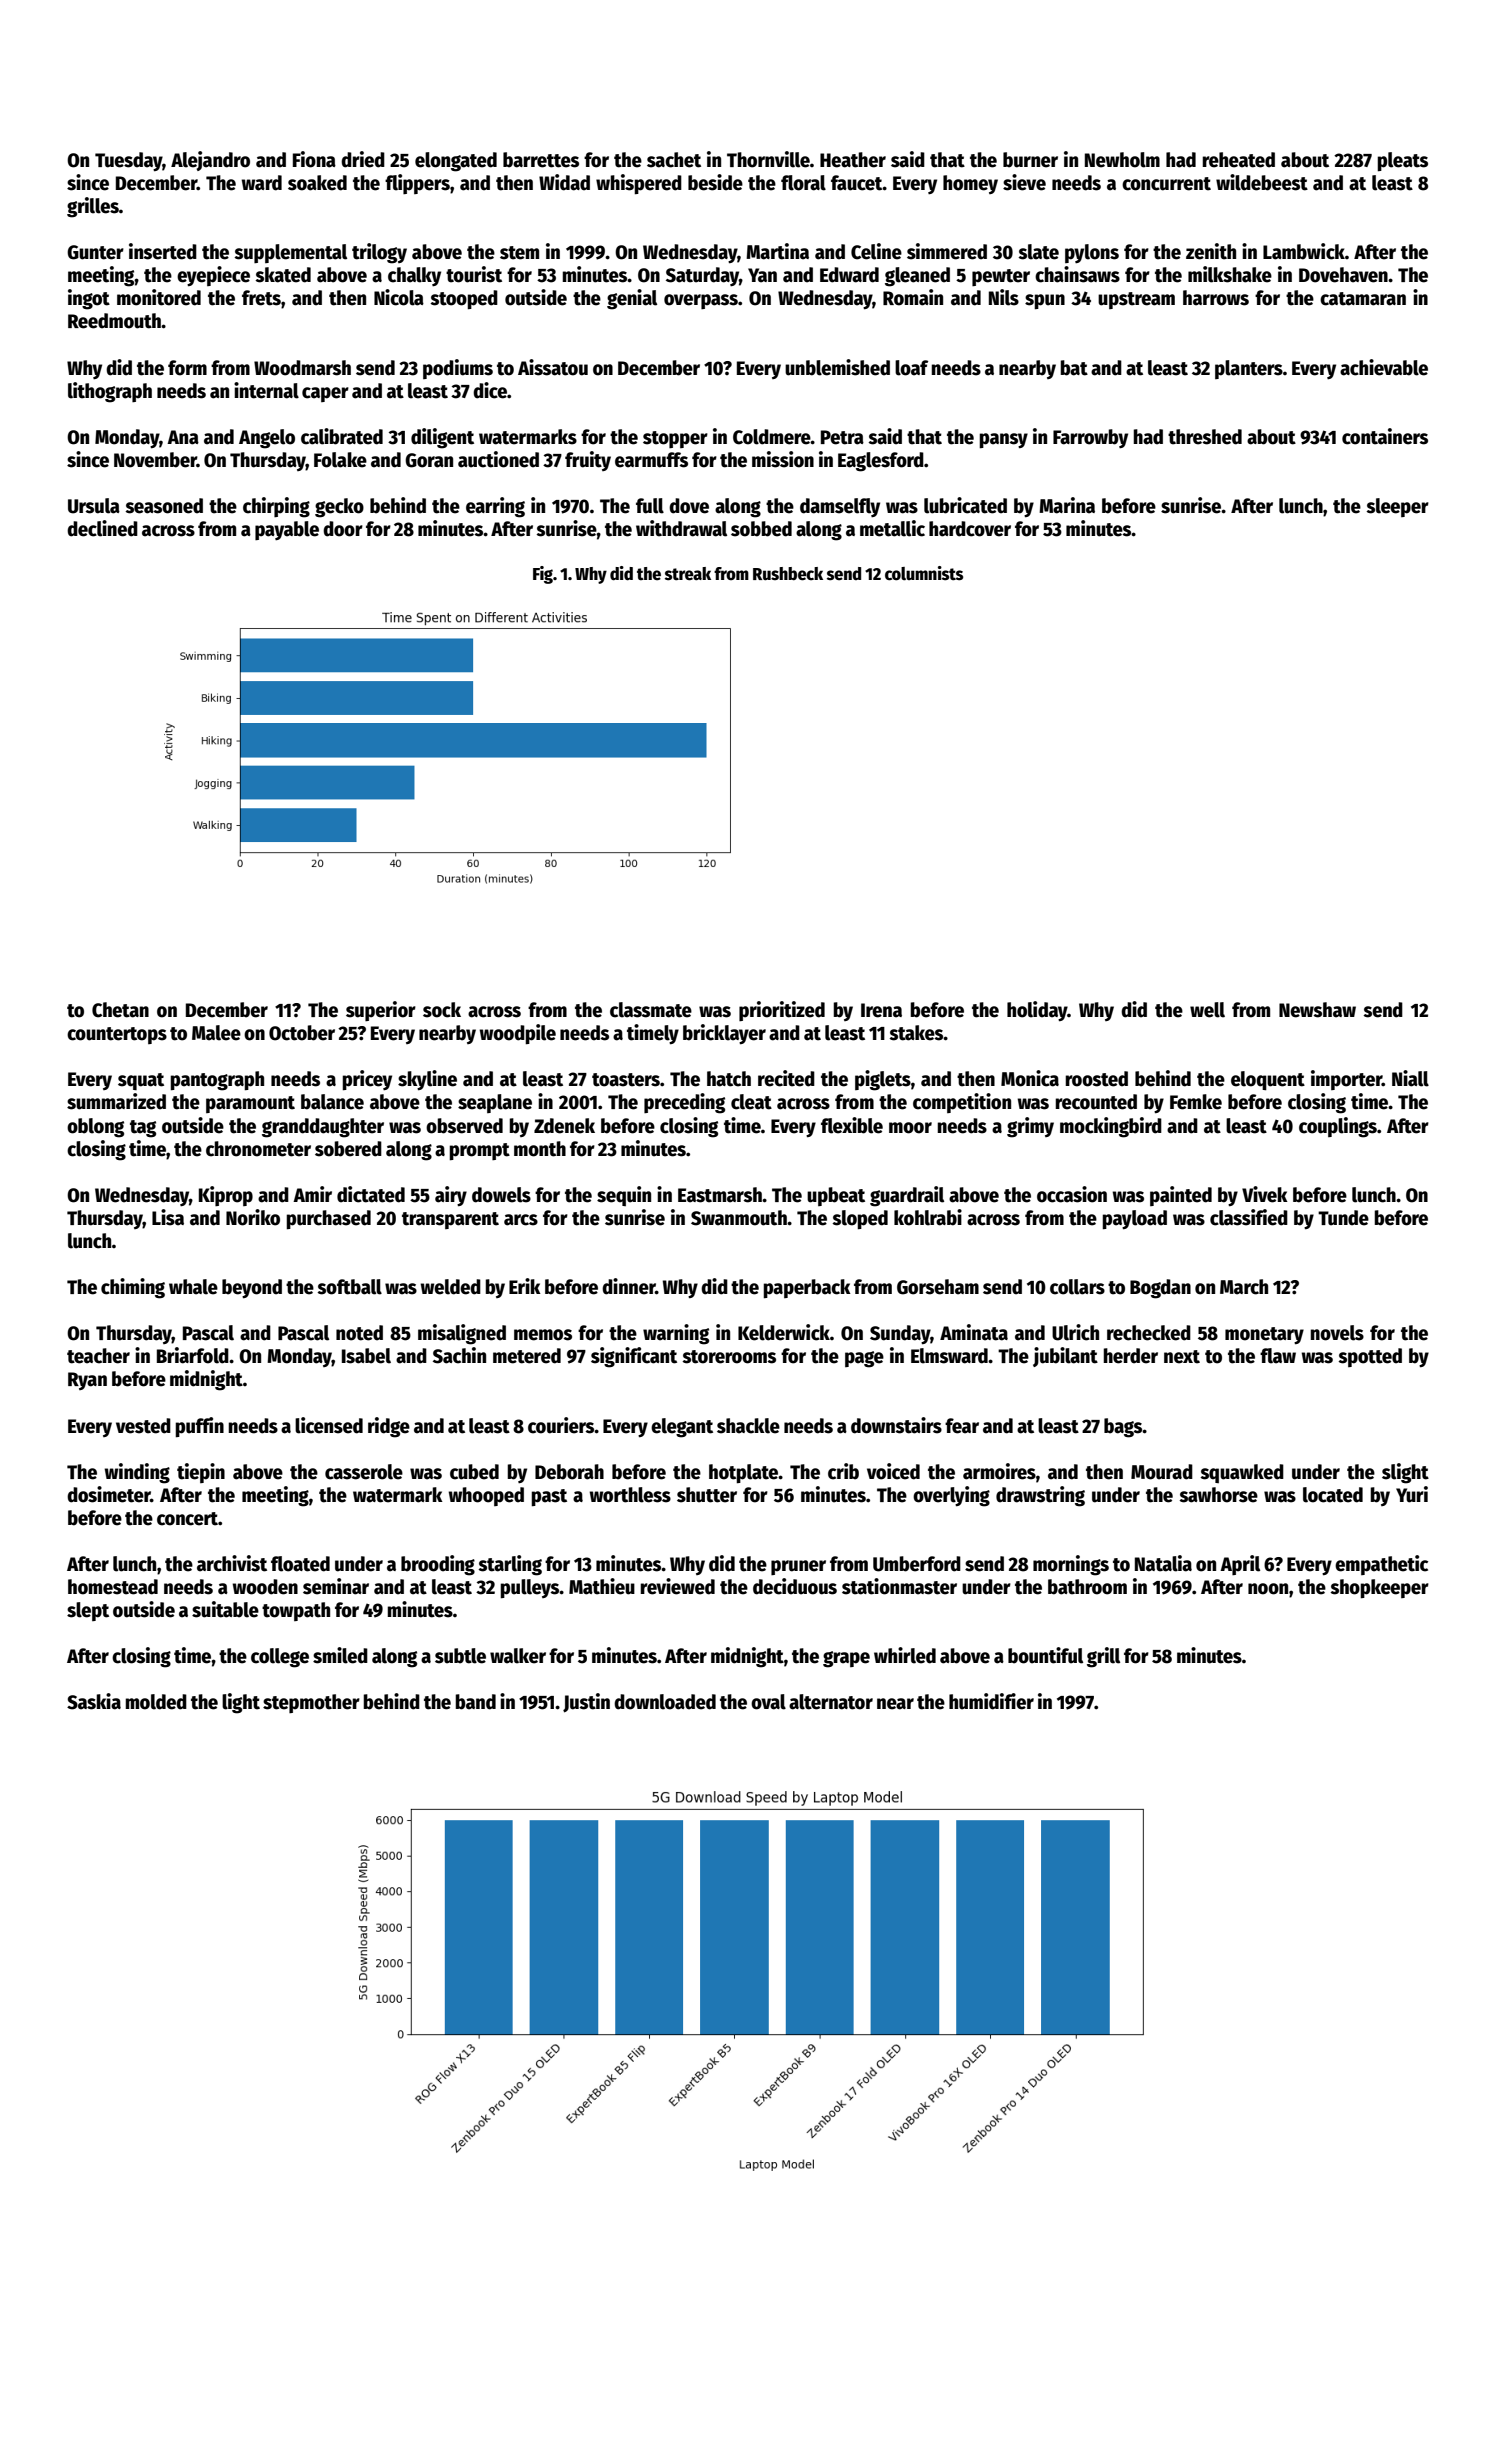  Describe the element at coordinates (991, 1701) in the screenshot. I see `humidifier` at that location.
